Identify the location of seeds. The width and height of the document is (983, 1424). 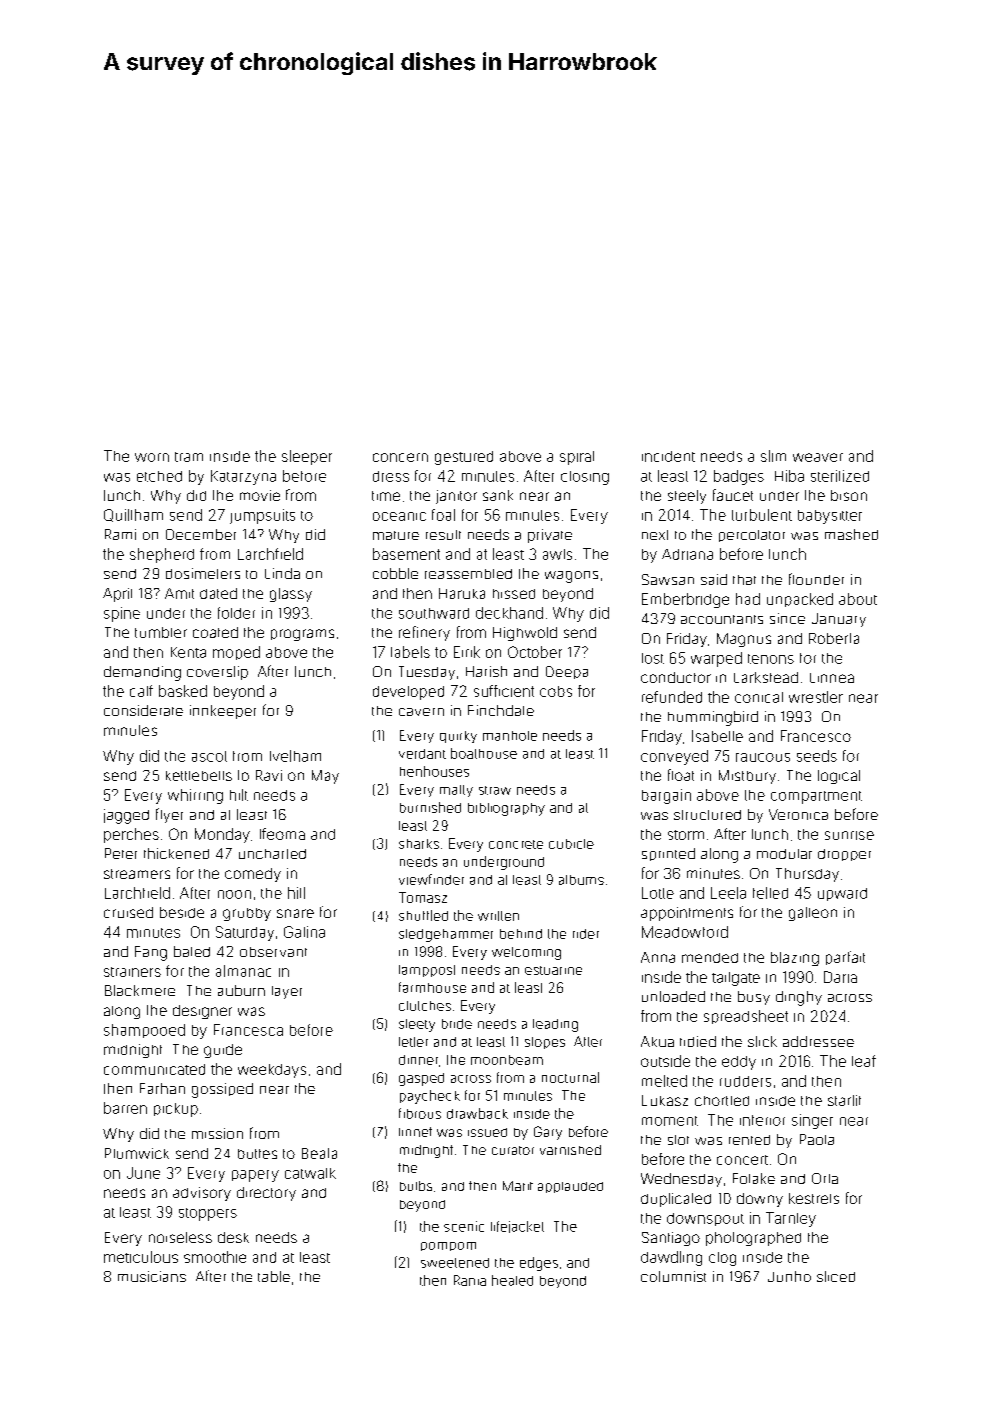
(817, 756).
